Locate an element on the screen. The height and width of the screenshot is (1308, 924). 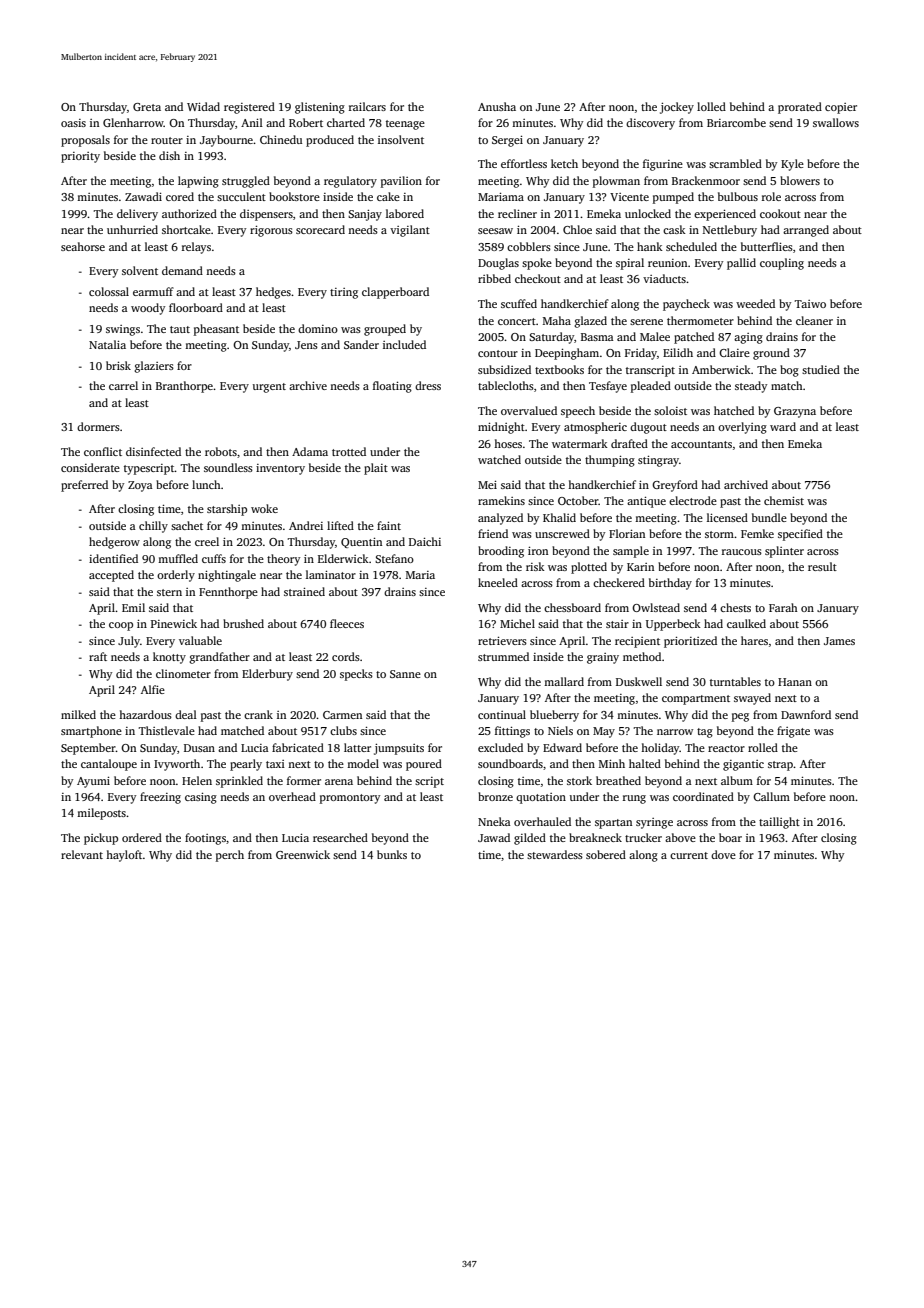
Anusha is located at coordinates (497, 106).
